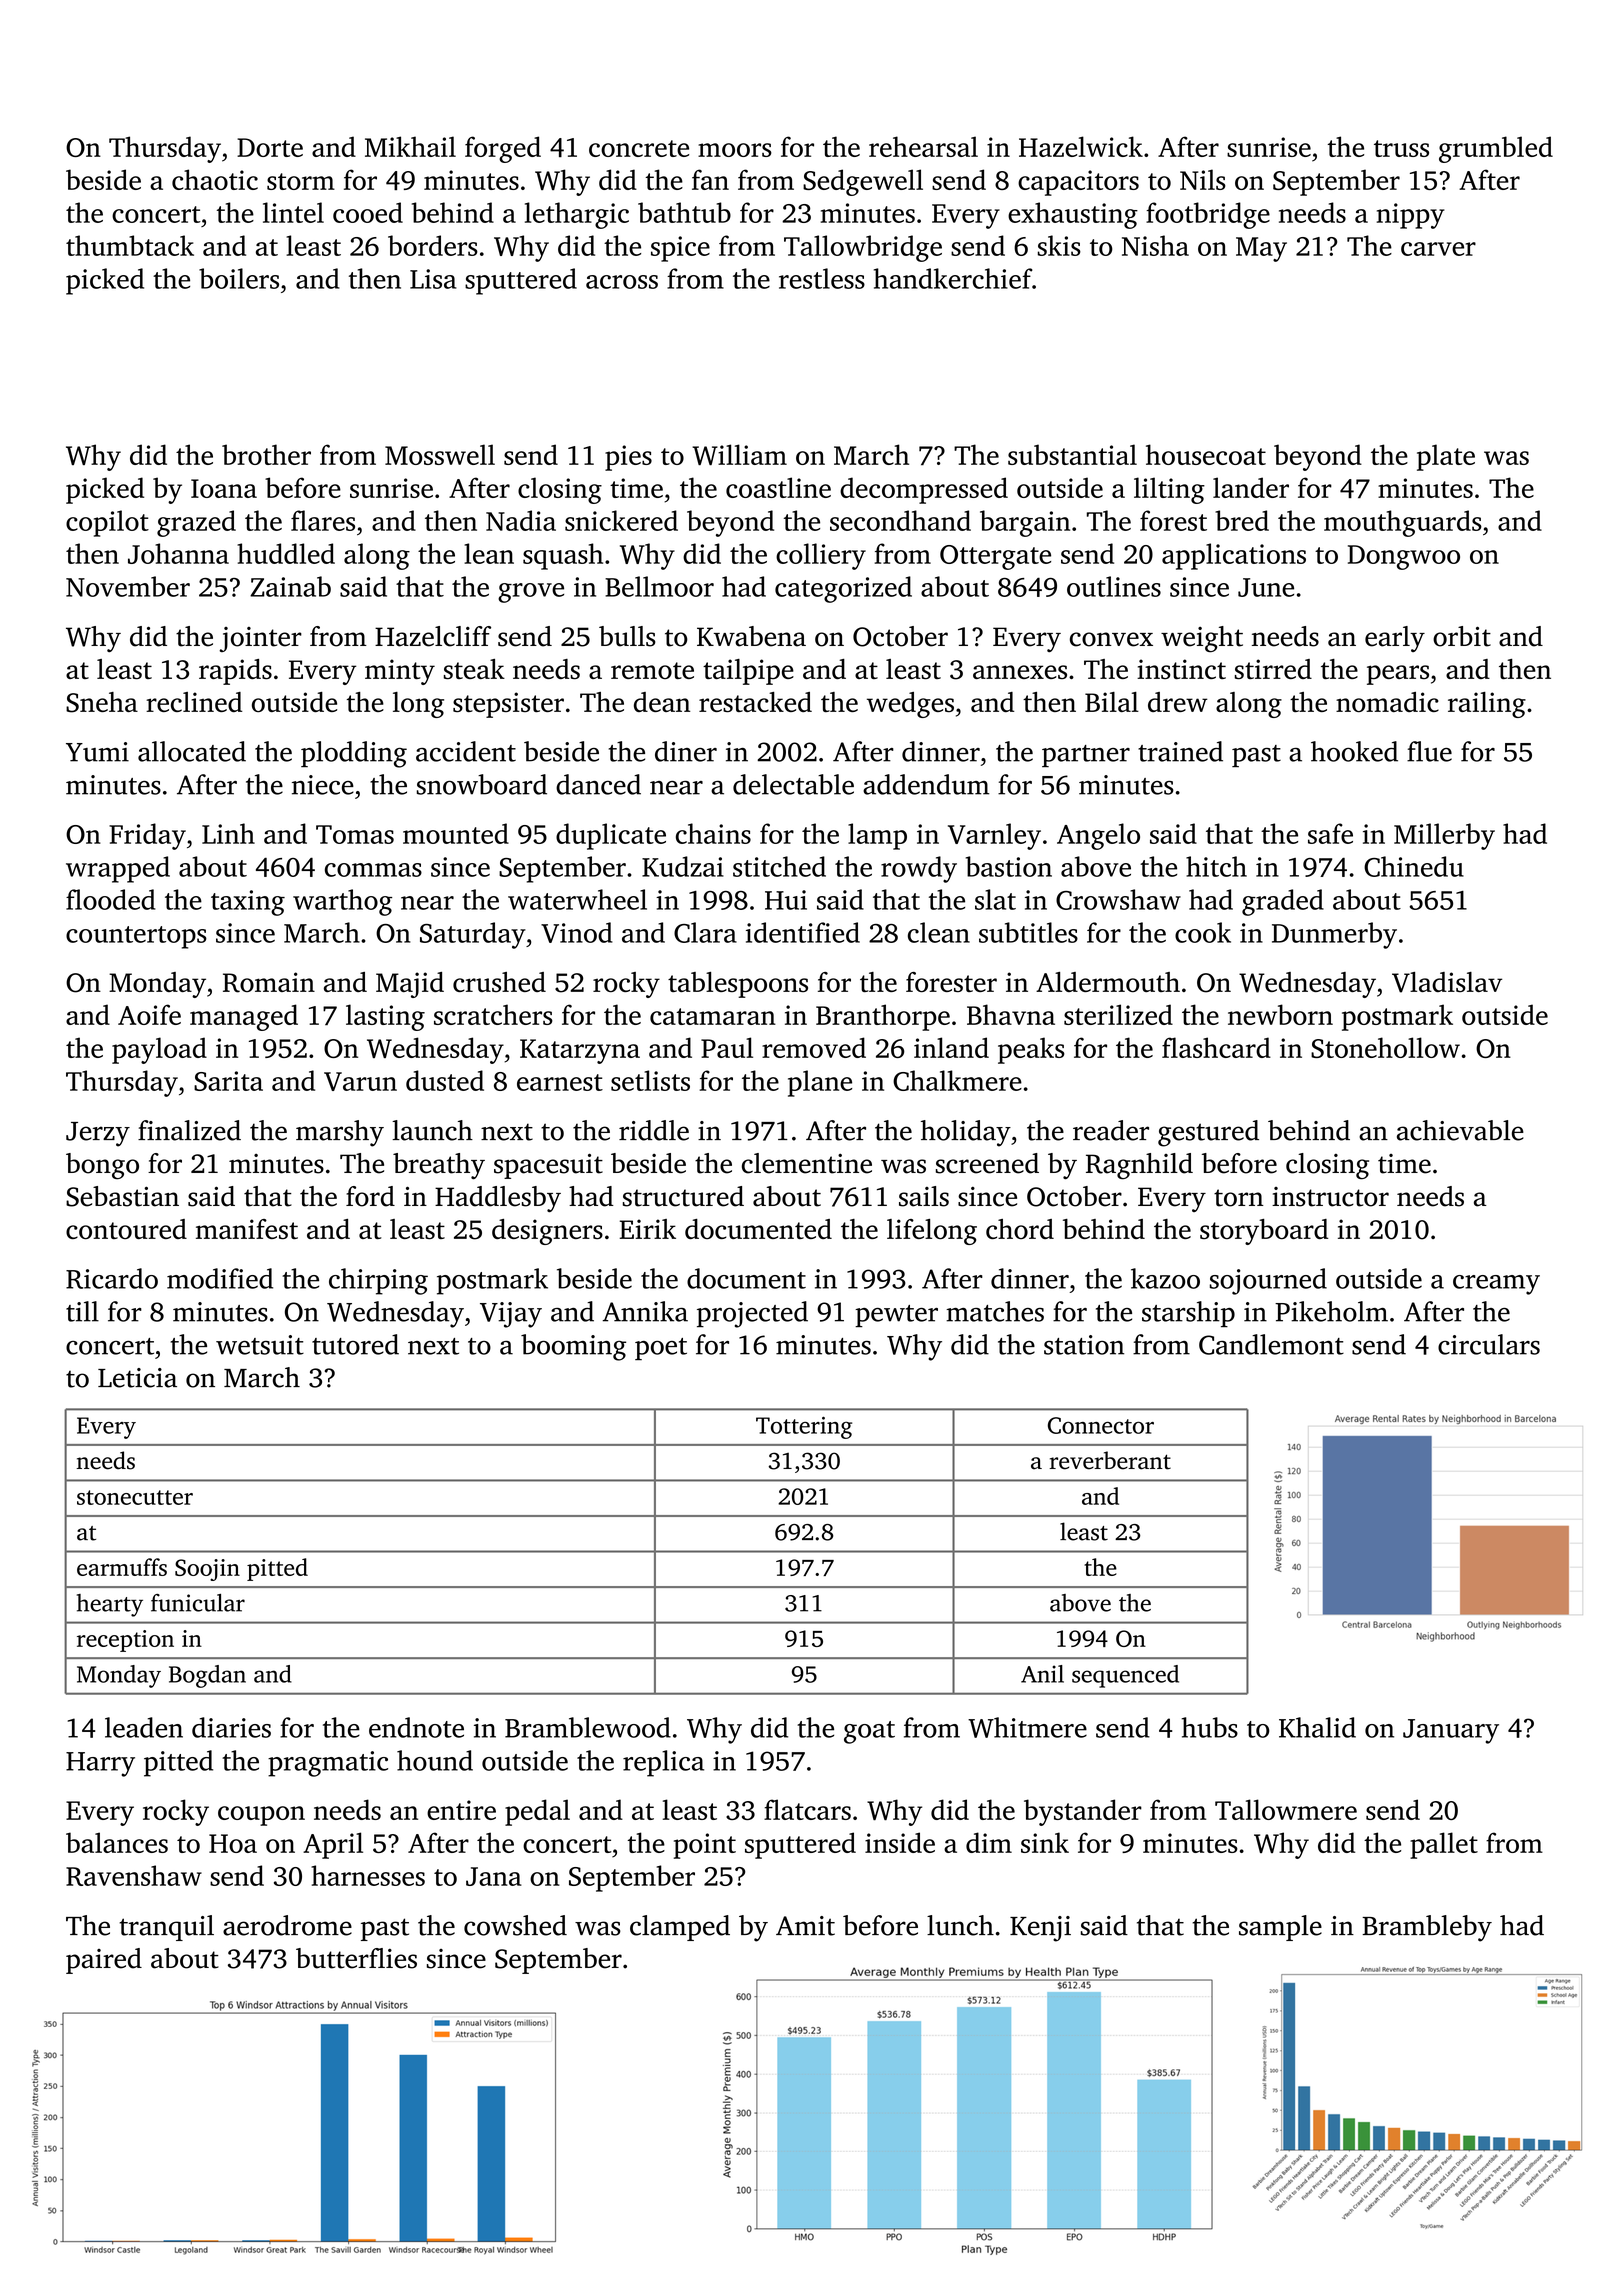 This document has width=1620, height=2292. I want to click on chains, so click(713, 833).
